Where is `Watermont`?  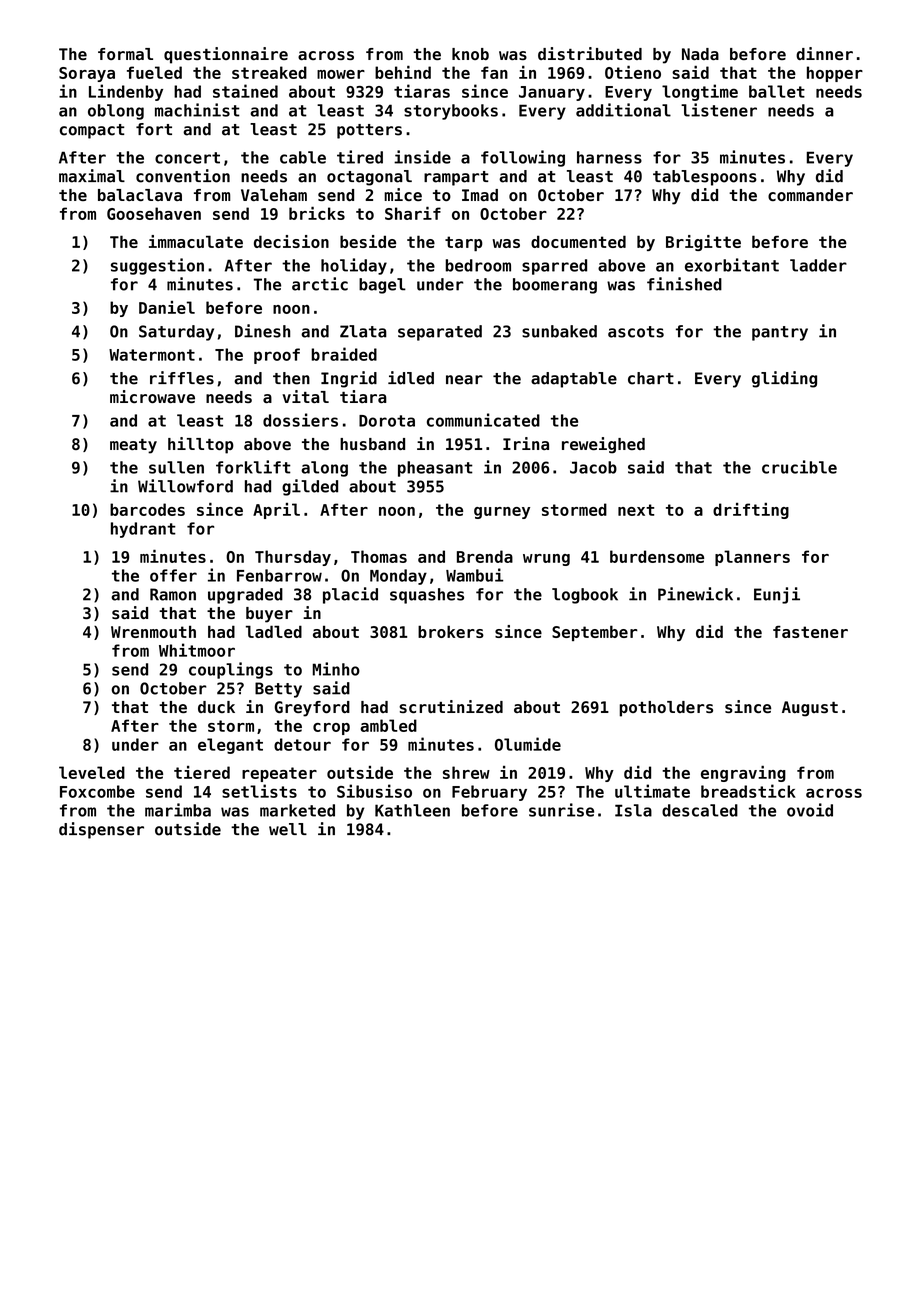
Watermont is located at coordinates (152, 355).
